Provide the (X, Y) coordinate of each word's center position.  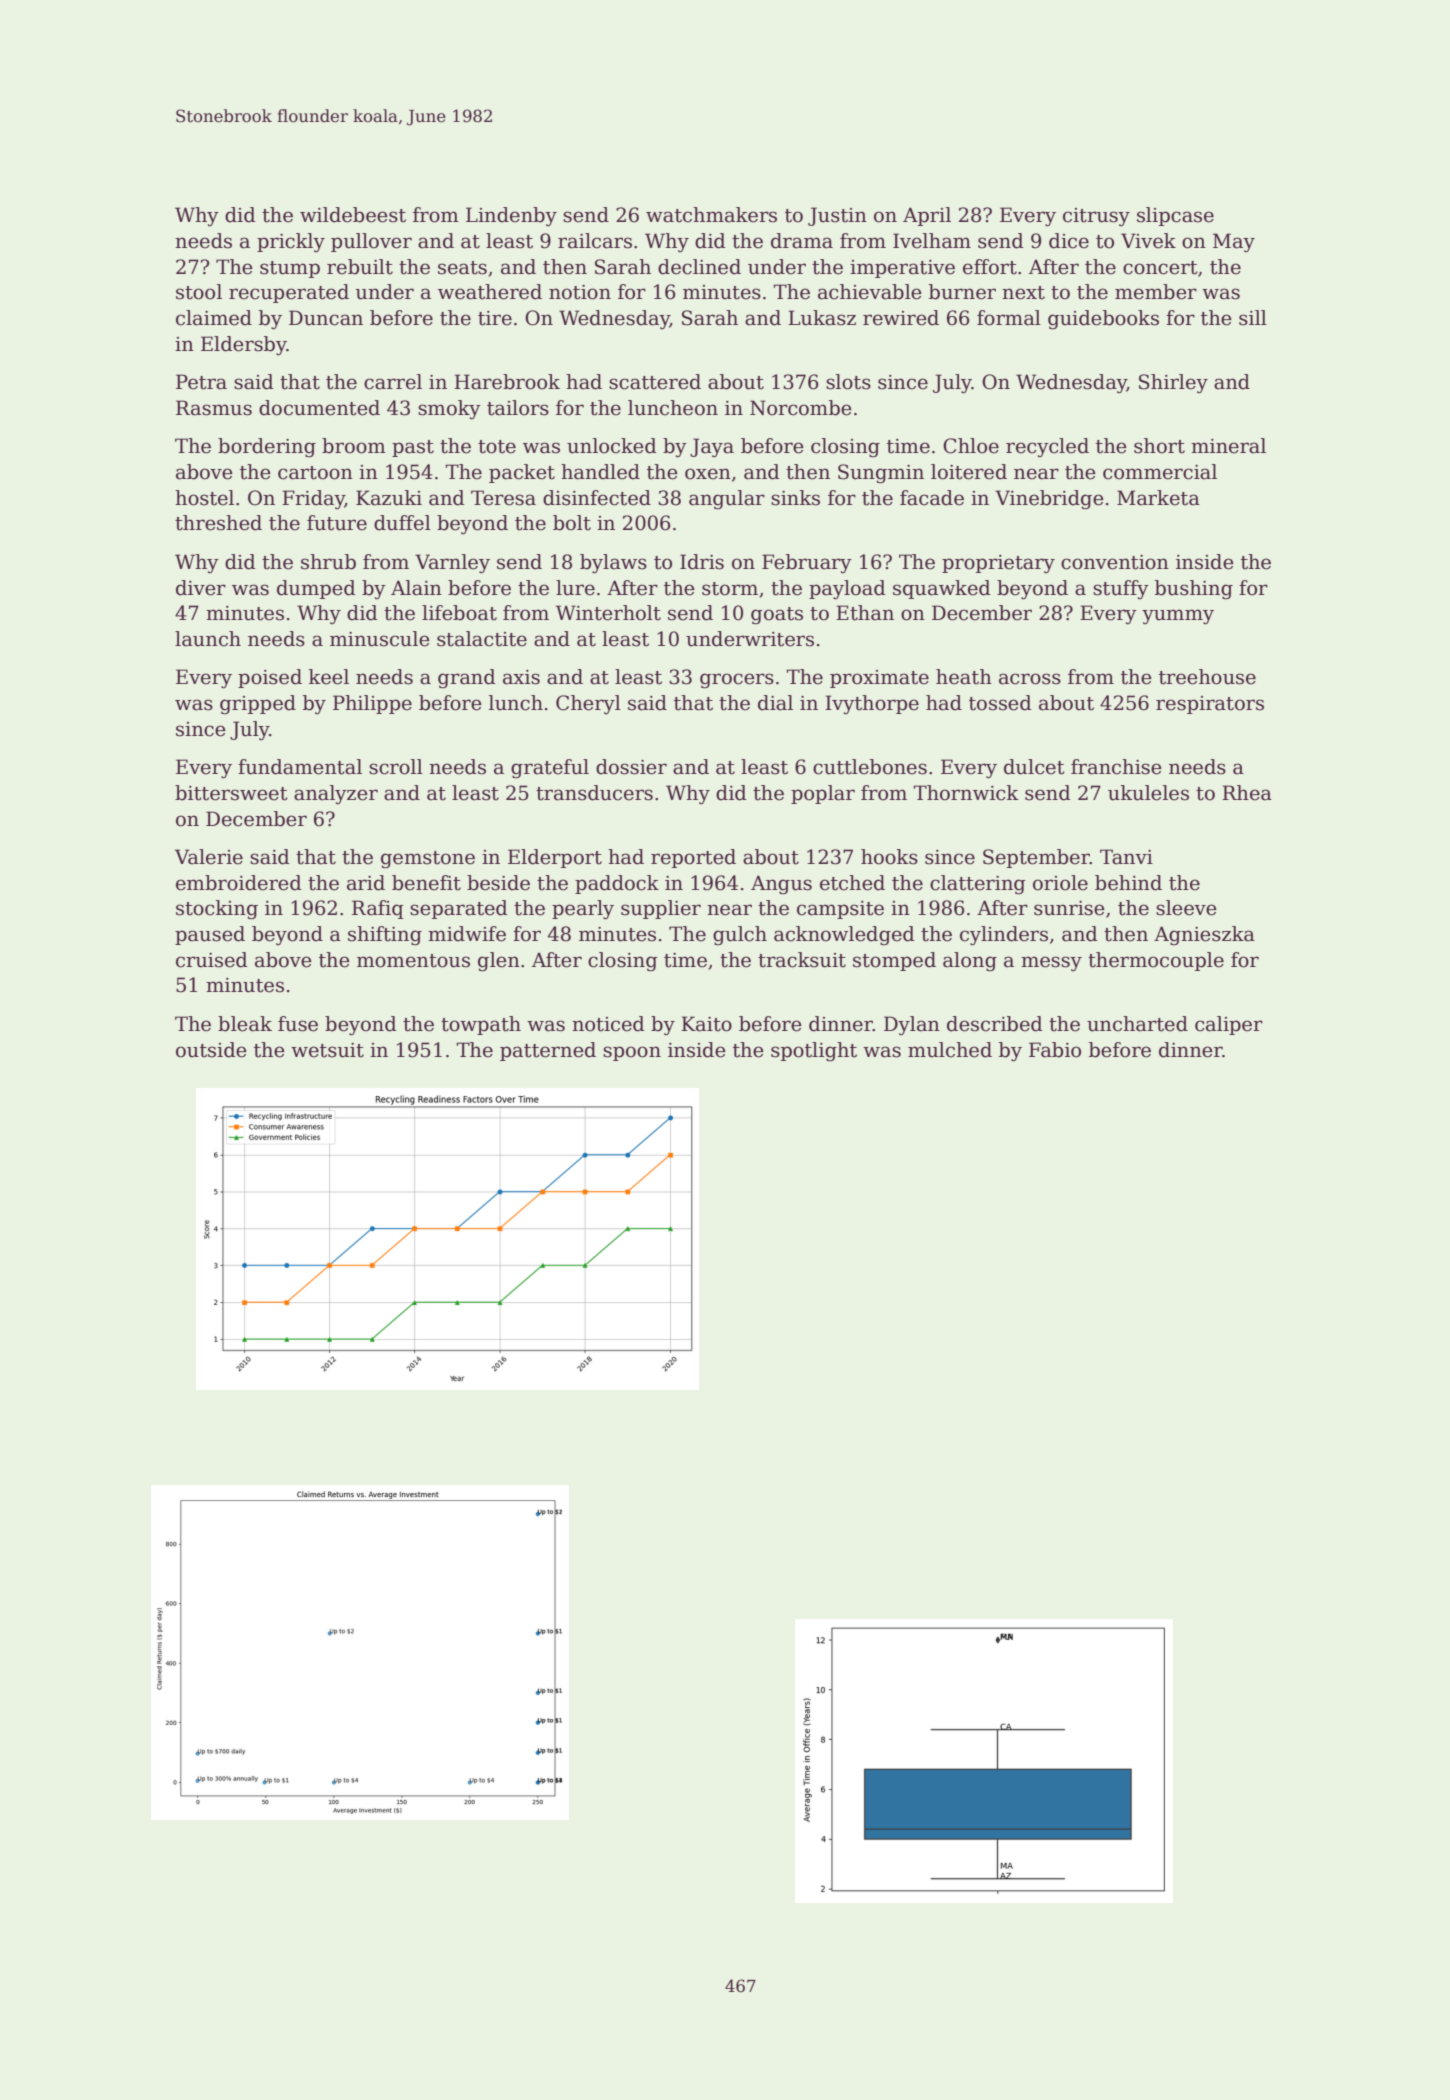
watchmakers (711, 215)
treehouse (1207, 677)
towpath (481, 1025)
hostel (204, 498)
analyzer (336, 794)
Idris (702, 562)
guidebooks (1103, 319)
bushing (1194, 590)
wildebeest (353, 215)
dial (775, 703)
